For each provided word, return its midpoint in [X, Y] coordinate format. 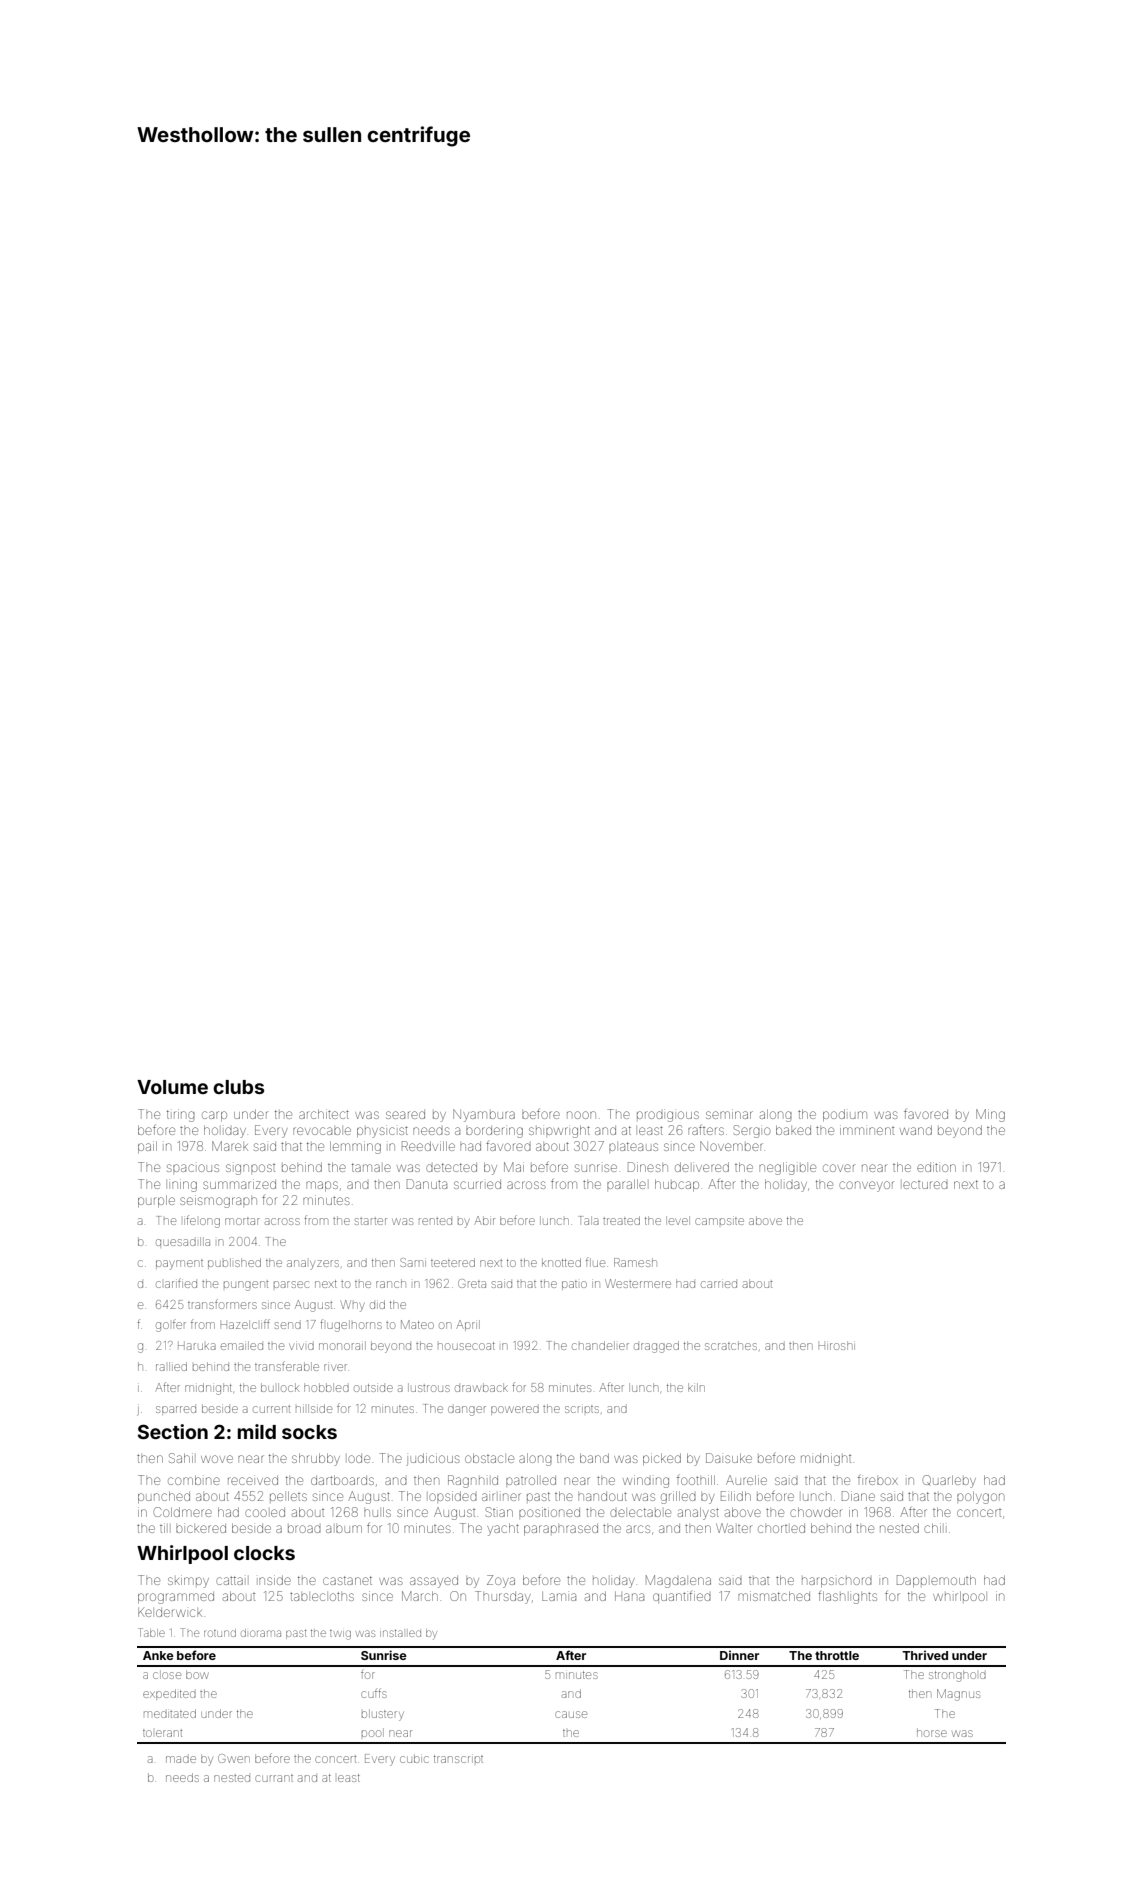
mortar [242, 1221]
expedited [169, 1694]
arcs [638, 1529]
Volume [172, 1087]
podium [845, 1115]
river [335, 1367]
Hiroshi [837, 1345]
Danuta [427, 1184]
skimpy [188, 1581]
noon [581, 1115]
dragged [656, 1347]
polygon [980, 1497]
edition [936, 1167]
